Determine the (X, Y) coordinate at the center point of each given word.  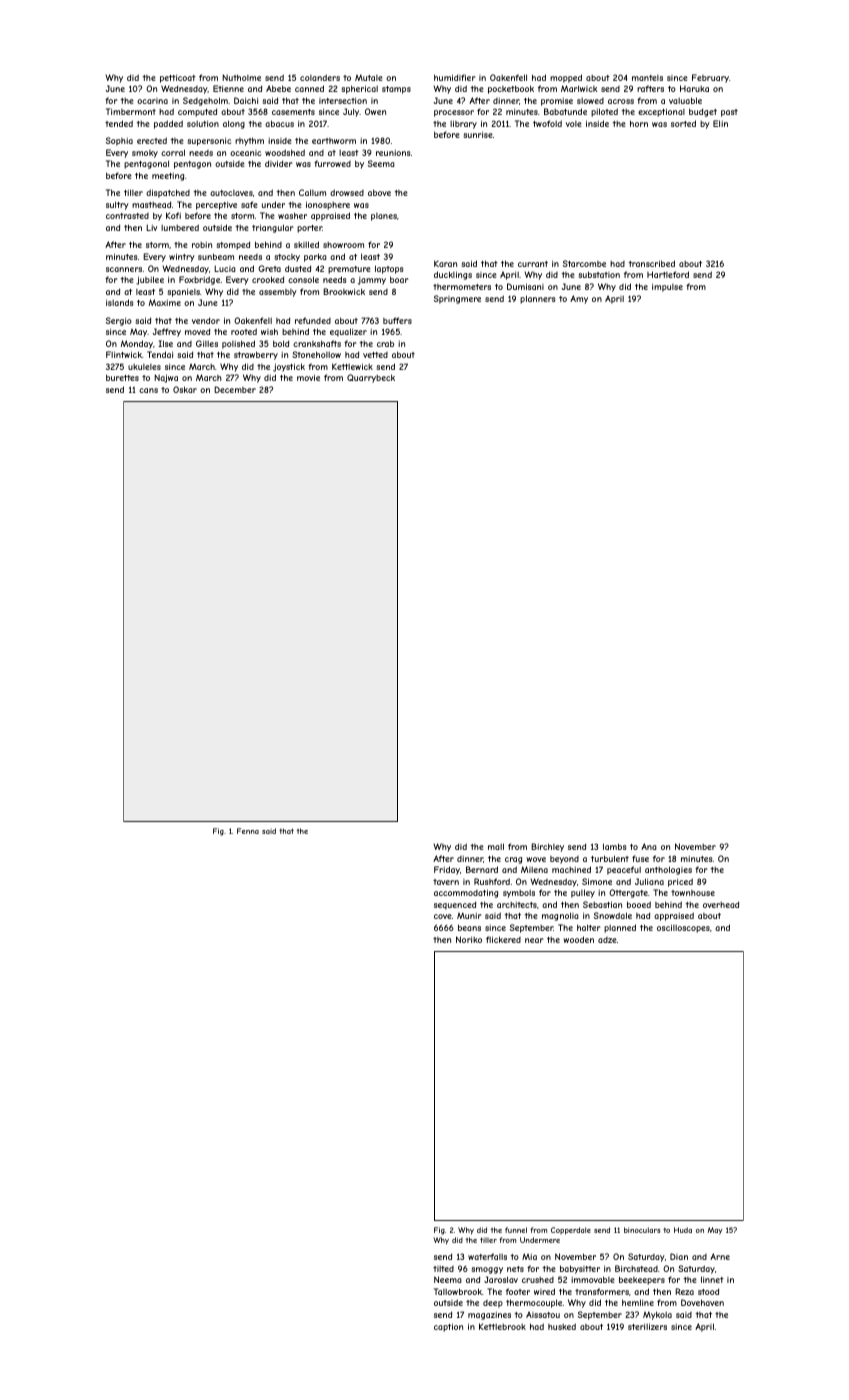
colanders (320, 77)
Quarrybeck (371, 378)
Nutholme (241, 77)
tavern (446, 882)
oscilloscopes (683, 928)
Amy (579, 299)
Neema (448, 1279)
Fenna (248, 831)
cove (443, 916)
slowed (590, 101)
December (235, 389)
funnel (516, 1230)
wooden (579, 939)
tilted (443, 1269)
